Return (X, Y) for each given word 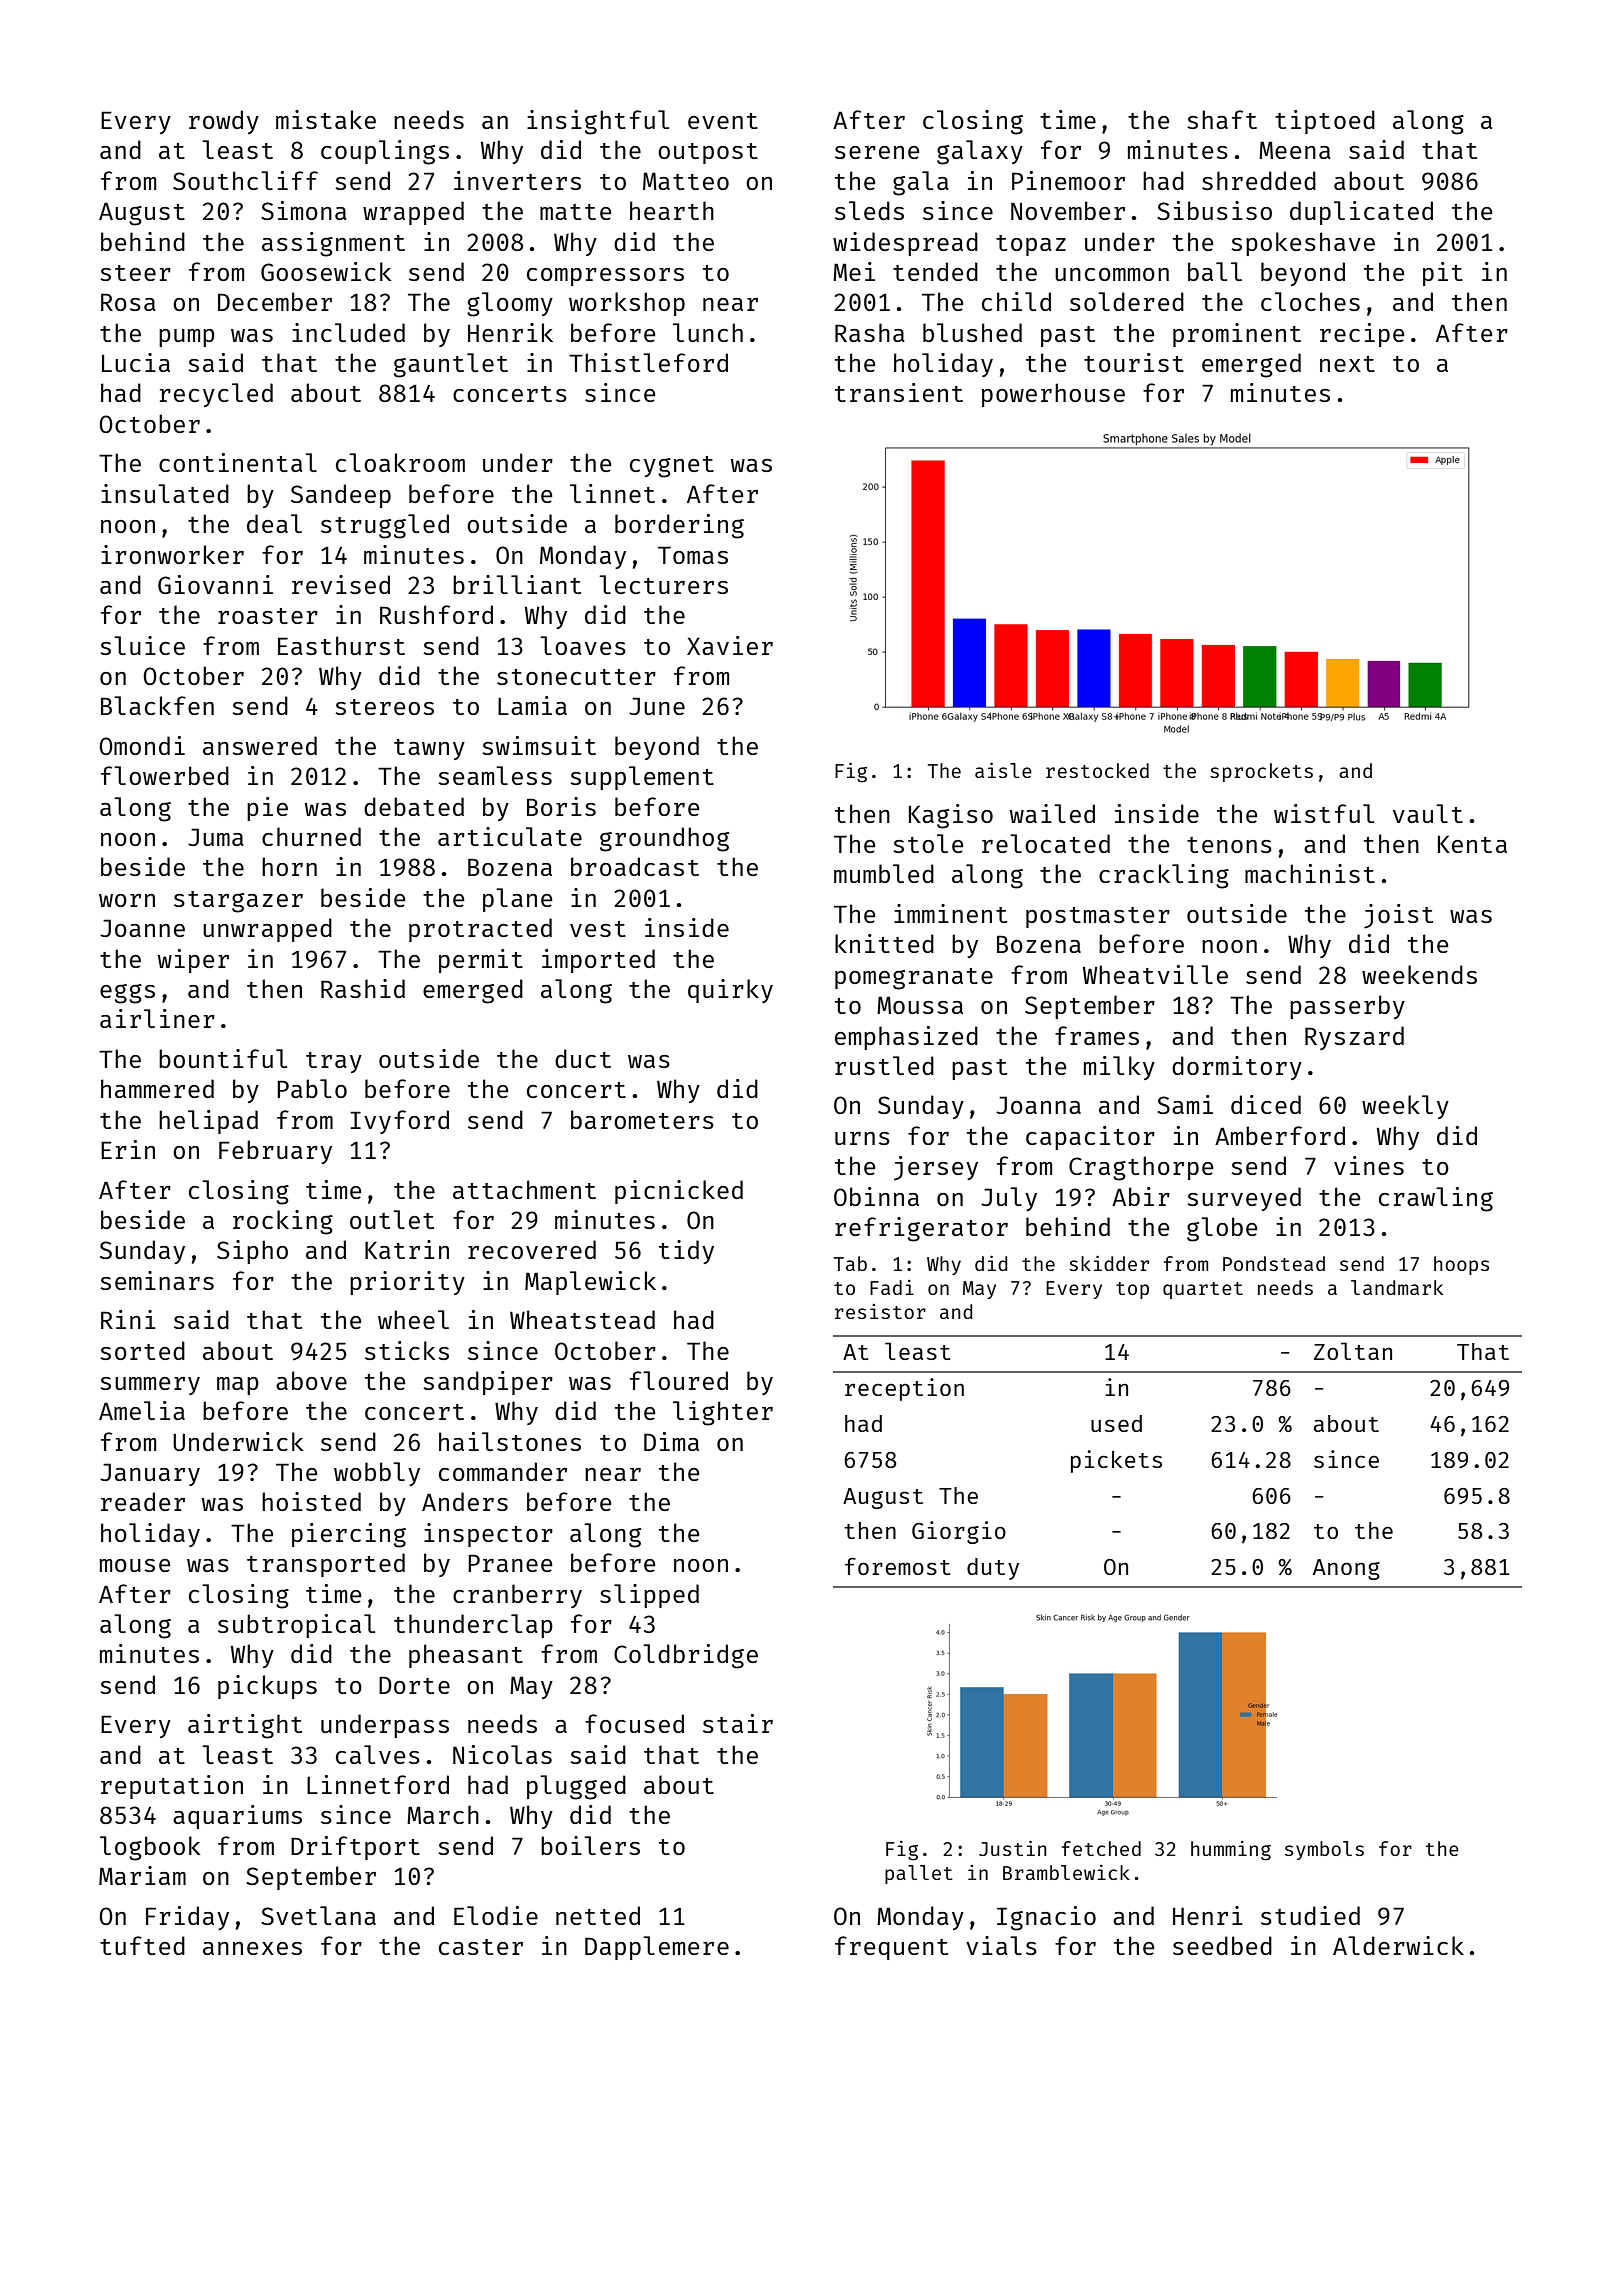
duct (583, 1058)
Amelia (142, 1410)
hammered (157, 1088)
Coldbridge (686, 1656)
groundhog (664, 839)
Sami (1185, 1104)
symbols (1324, 1850)
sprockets (1261, 772)
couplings (385, 152)
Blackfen (157, 705)
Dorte (414, 1685)
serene (877, 152)
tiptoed (1325, 122)
